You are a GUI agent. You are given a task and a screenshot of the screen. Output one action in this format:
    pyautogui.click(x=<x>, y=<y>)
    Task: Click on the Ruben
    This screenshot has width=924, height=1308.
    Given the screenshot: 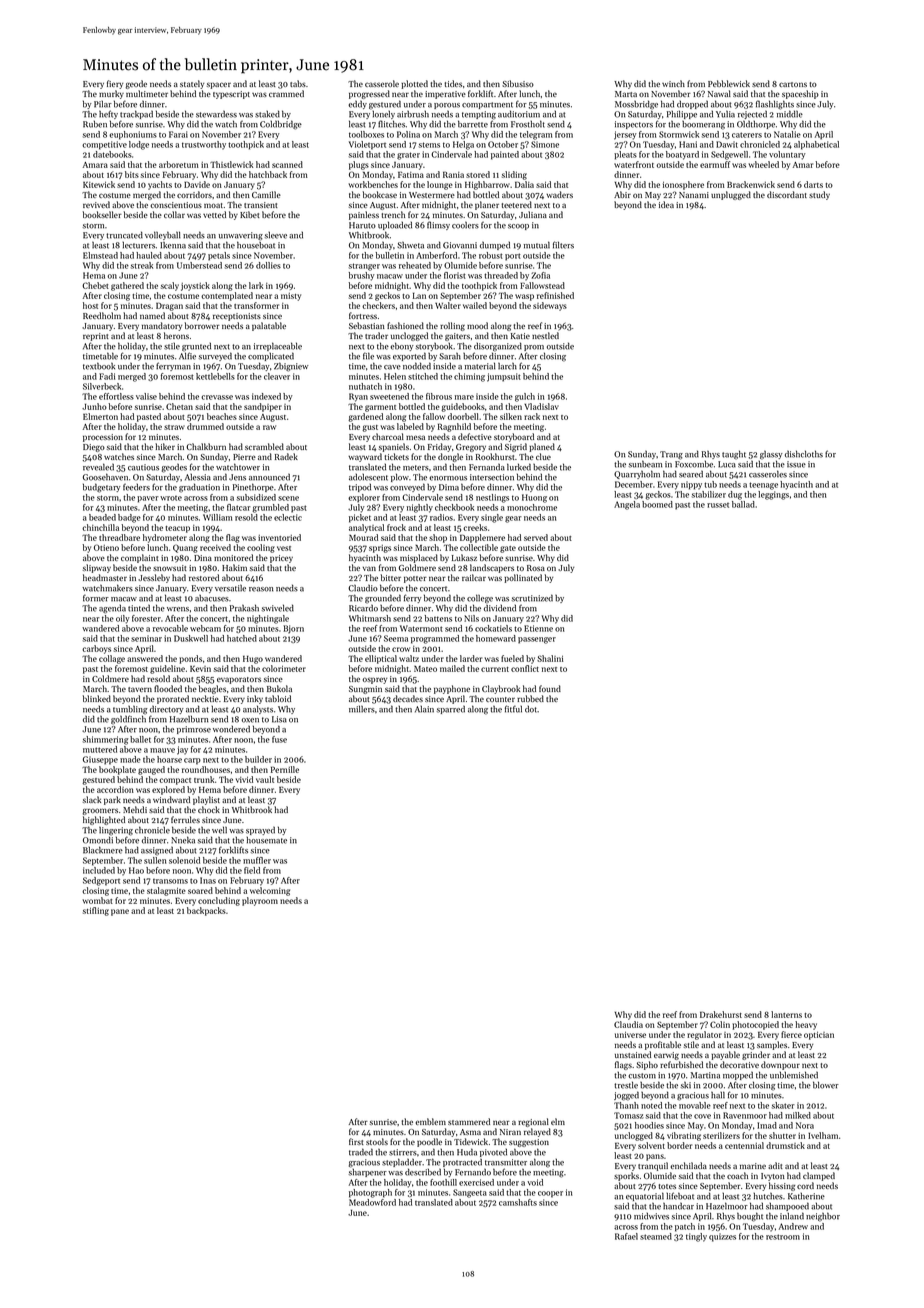 What is the action you would take?
    pyautogui.click(x=95, y=124)
